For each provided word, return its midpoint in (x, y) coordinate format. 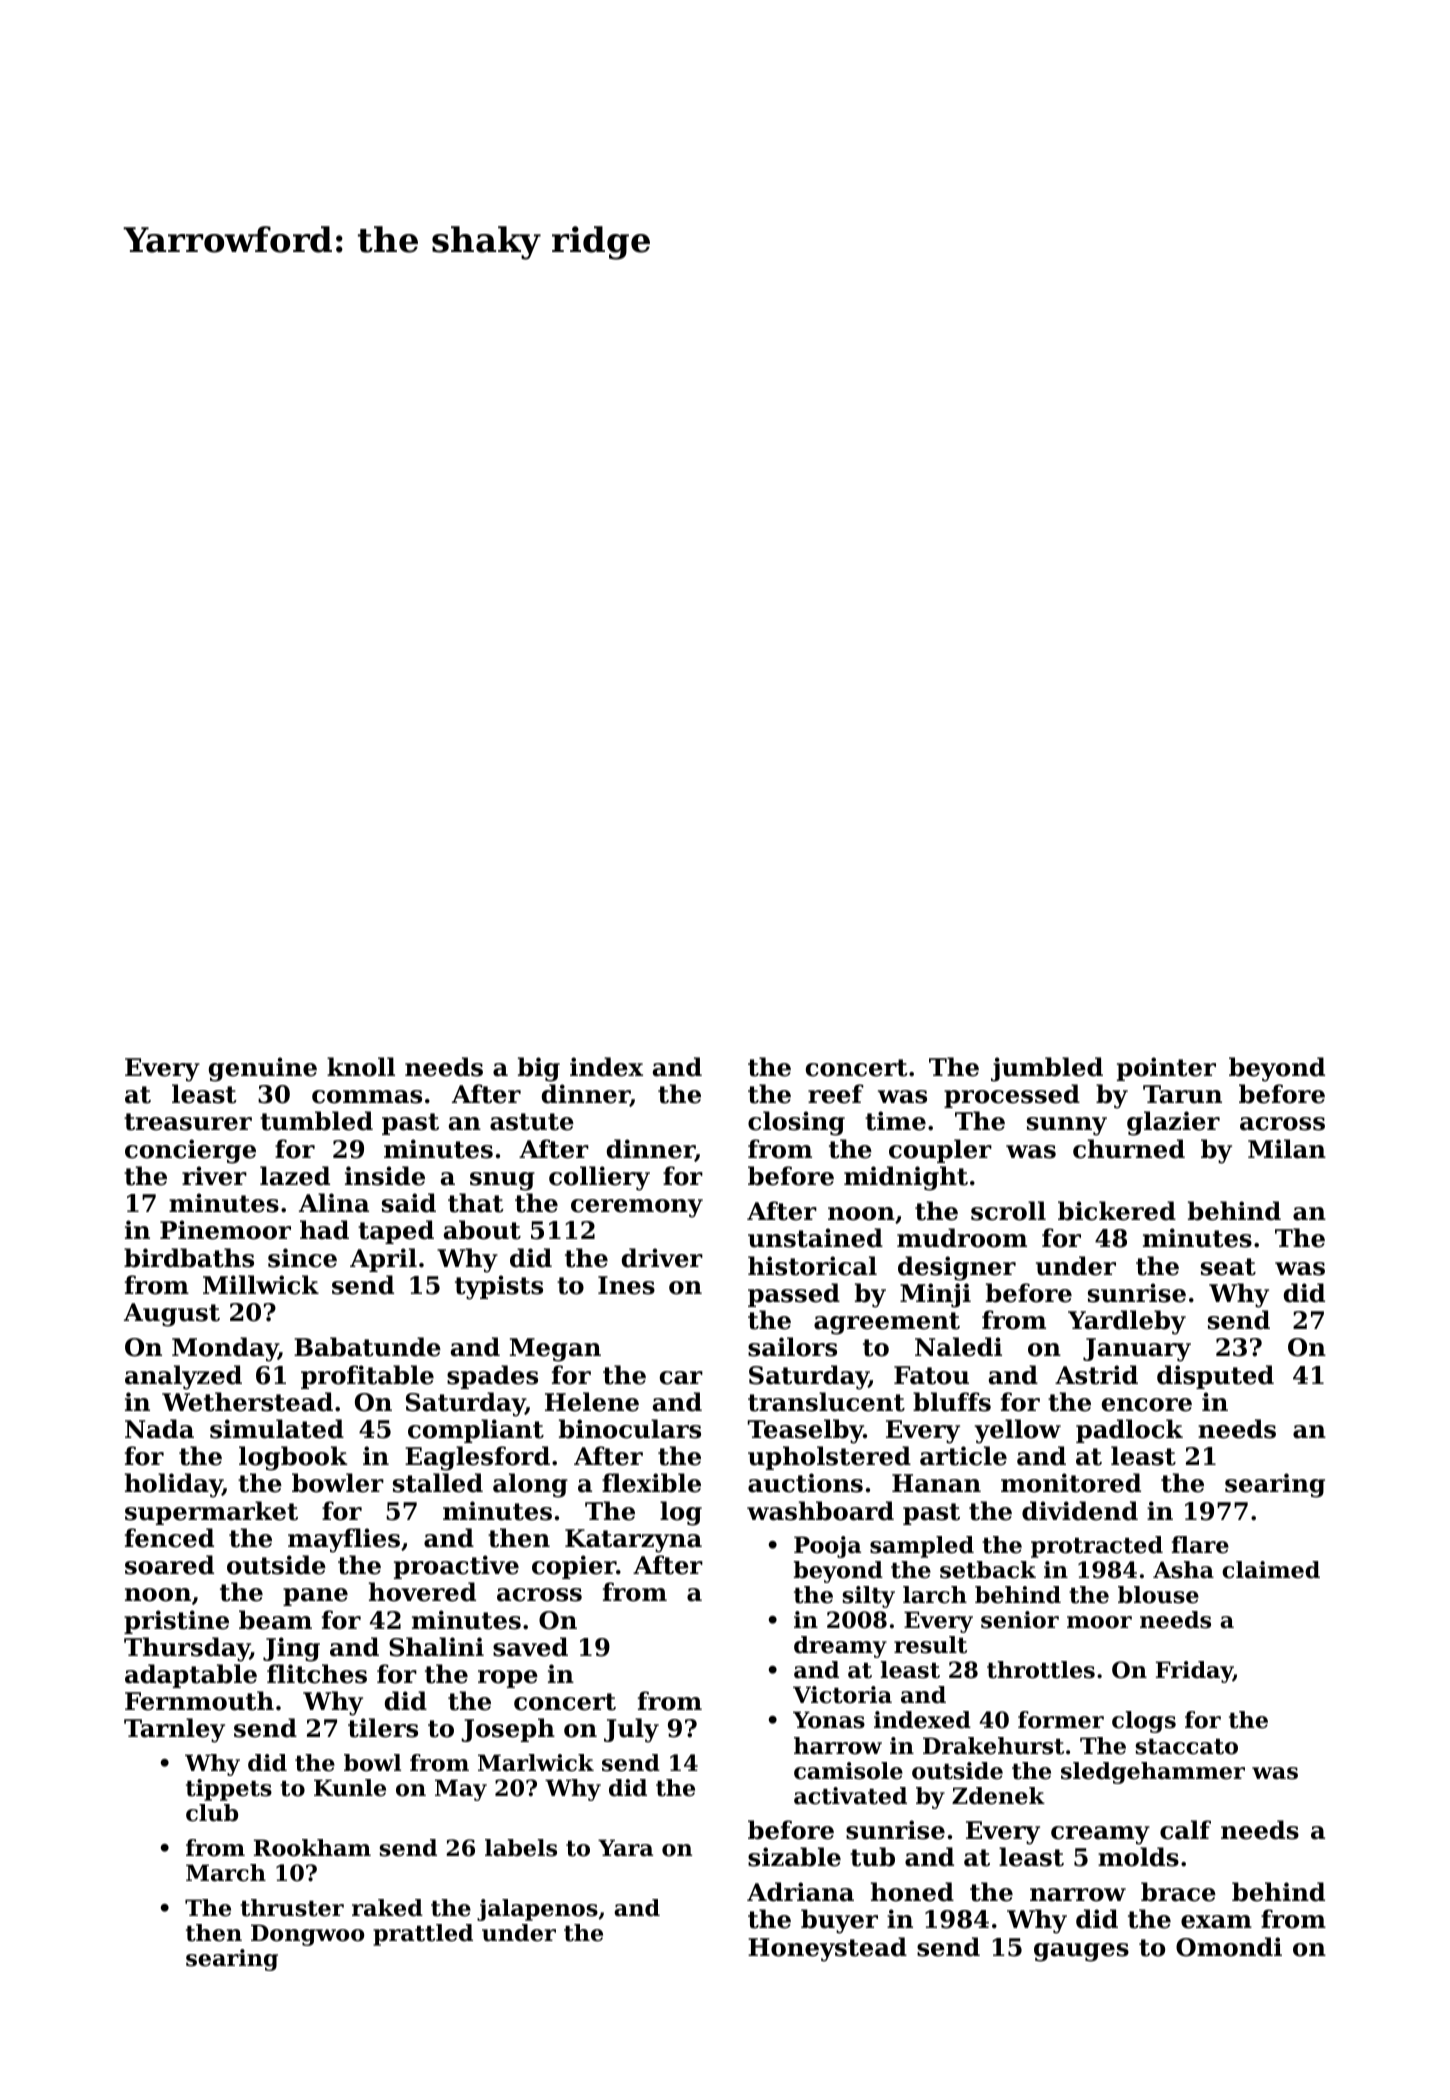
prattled (423, 1935)
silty (869, 1597)
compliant (476, 1431)
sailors (792, 1347)
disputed (1215, 1377)
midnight (906, 1178)
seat (1228, 1267)
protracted (1097, 1547)
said (409, 1203)
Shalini (436, 1647)
